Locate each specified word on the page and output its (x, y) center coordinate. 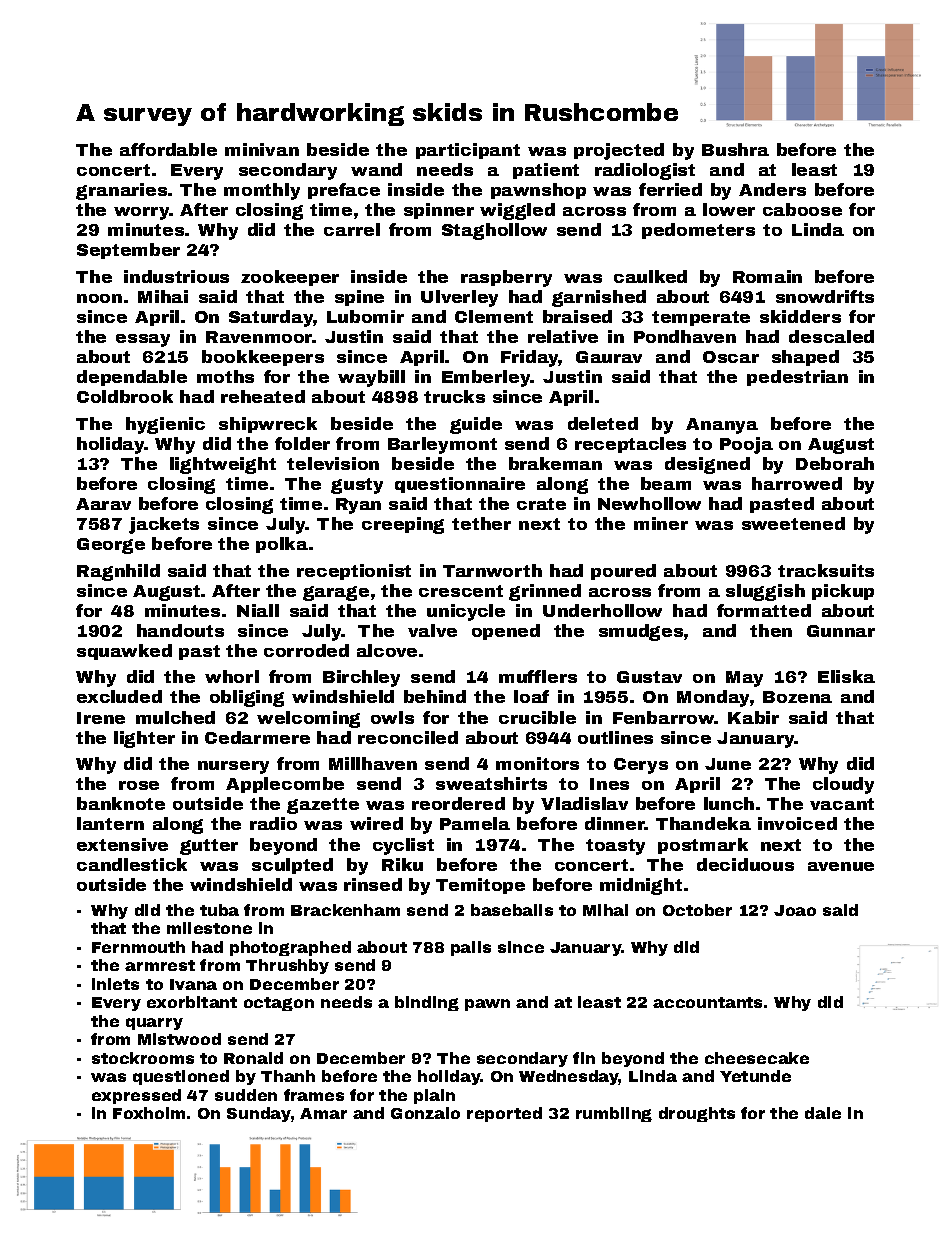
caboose (802, 209)
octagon (279, 1004)
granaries (121, 191)
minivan (262, 149)
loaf (531, 696)
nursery (233, 767)
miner (661, 523)
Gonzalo (425, 1113)
